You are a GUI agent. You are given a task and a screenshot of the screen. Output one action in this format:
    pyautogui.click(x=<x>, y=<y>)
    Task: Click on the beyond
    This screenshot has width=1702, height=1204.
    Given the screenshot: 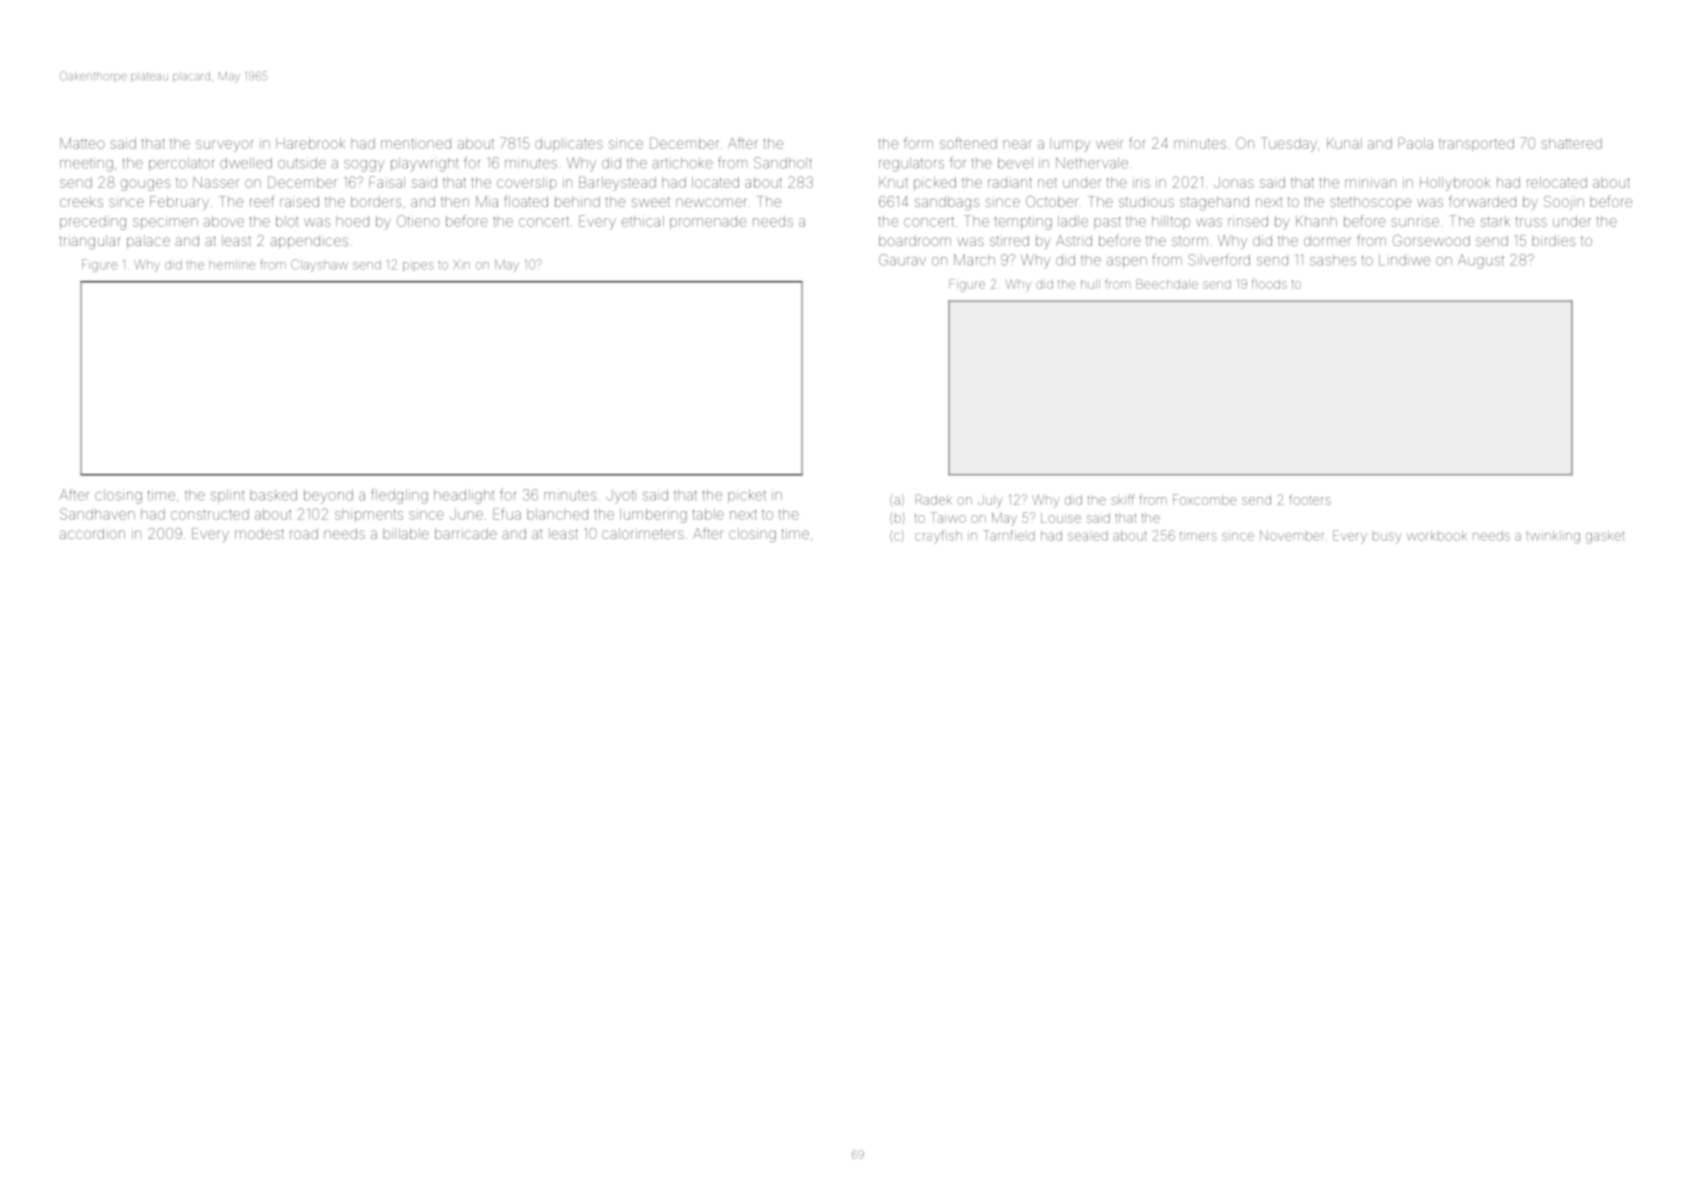 What is the action you would take?
    pyautogui.click(x=328, y=496)
